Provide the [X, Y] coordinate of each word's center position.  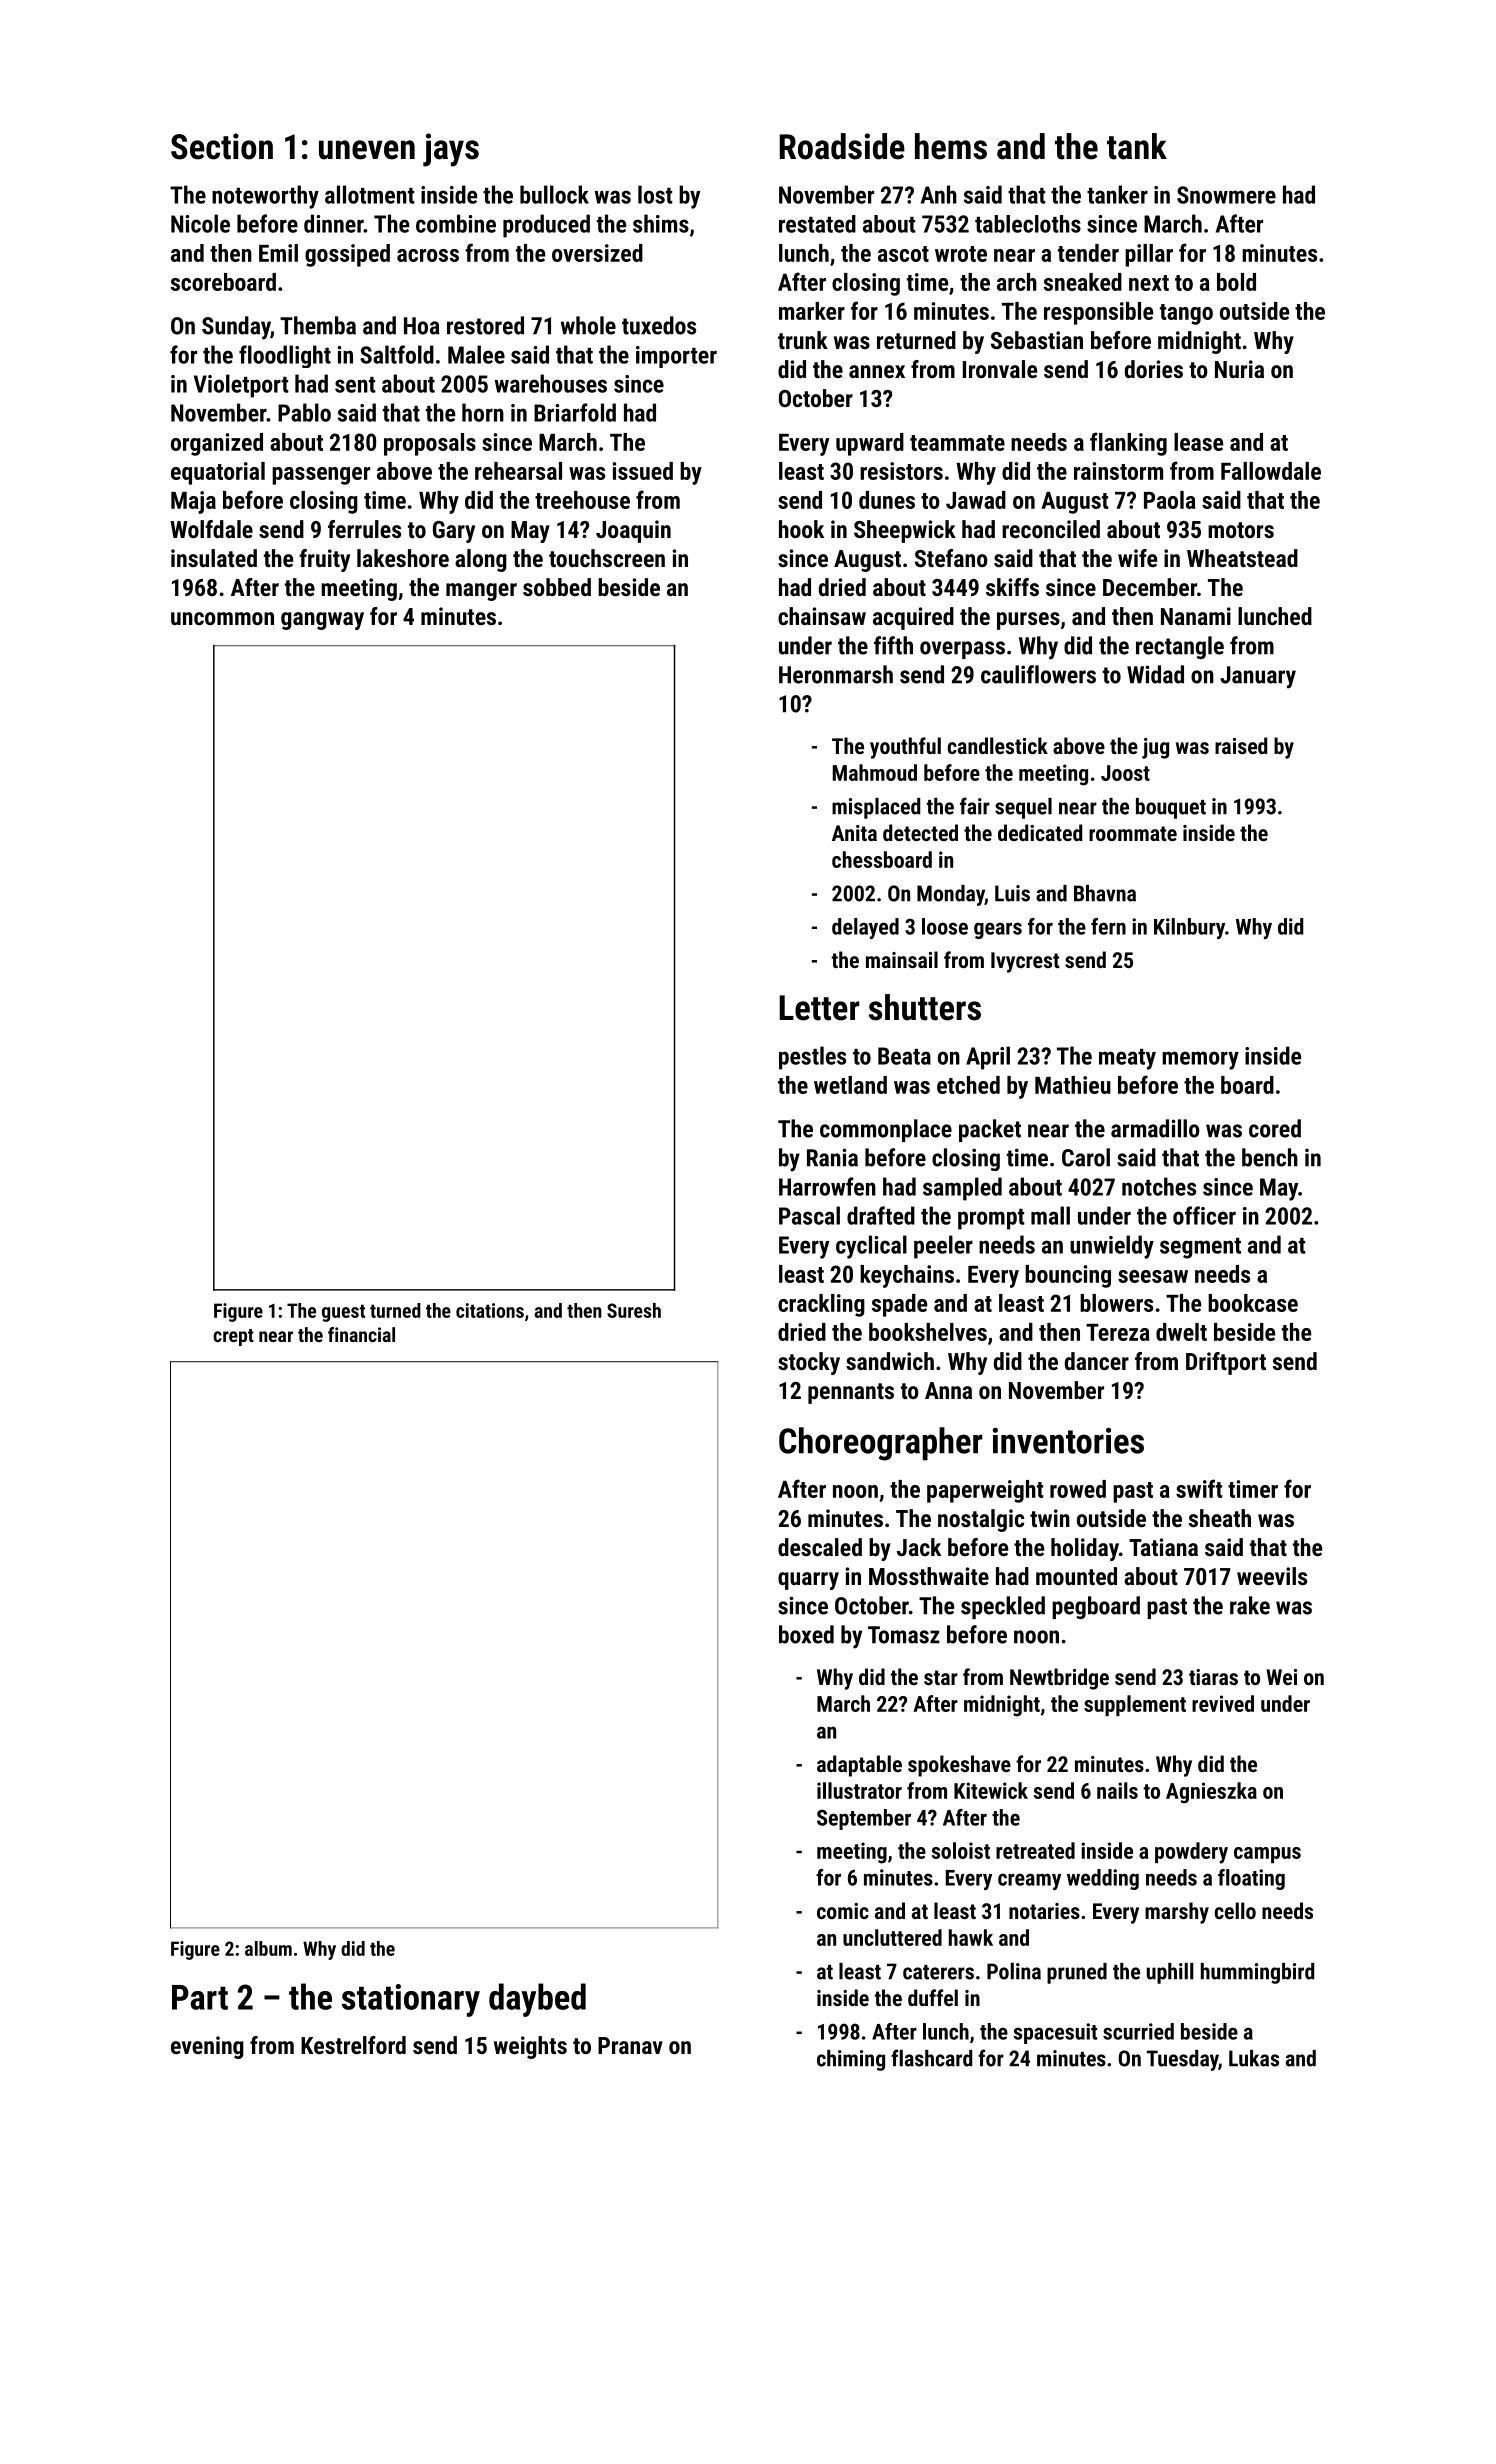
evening [207, 2047]
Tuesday [1183, 2060]
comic [843, 1911]
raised [1241, 745]
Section [222, 146]
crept [233, 1337]
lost [655, 194]
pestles [812, 1058]
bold [1236, 282]
